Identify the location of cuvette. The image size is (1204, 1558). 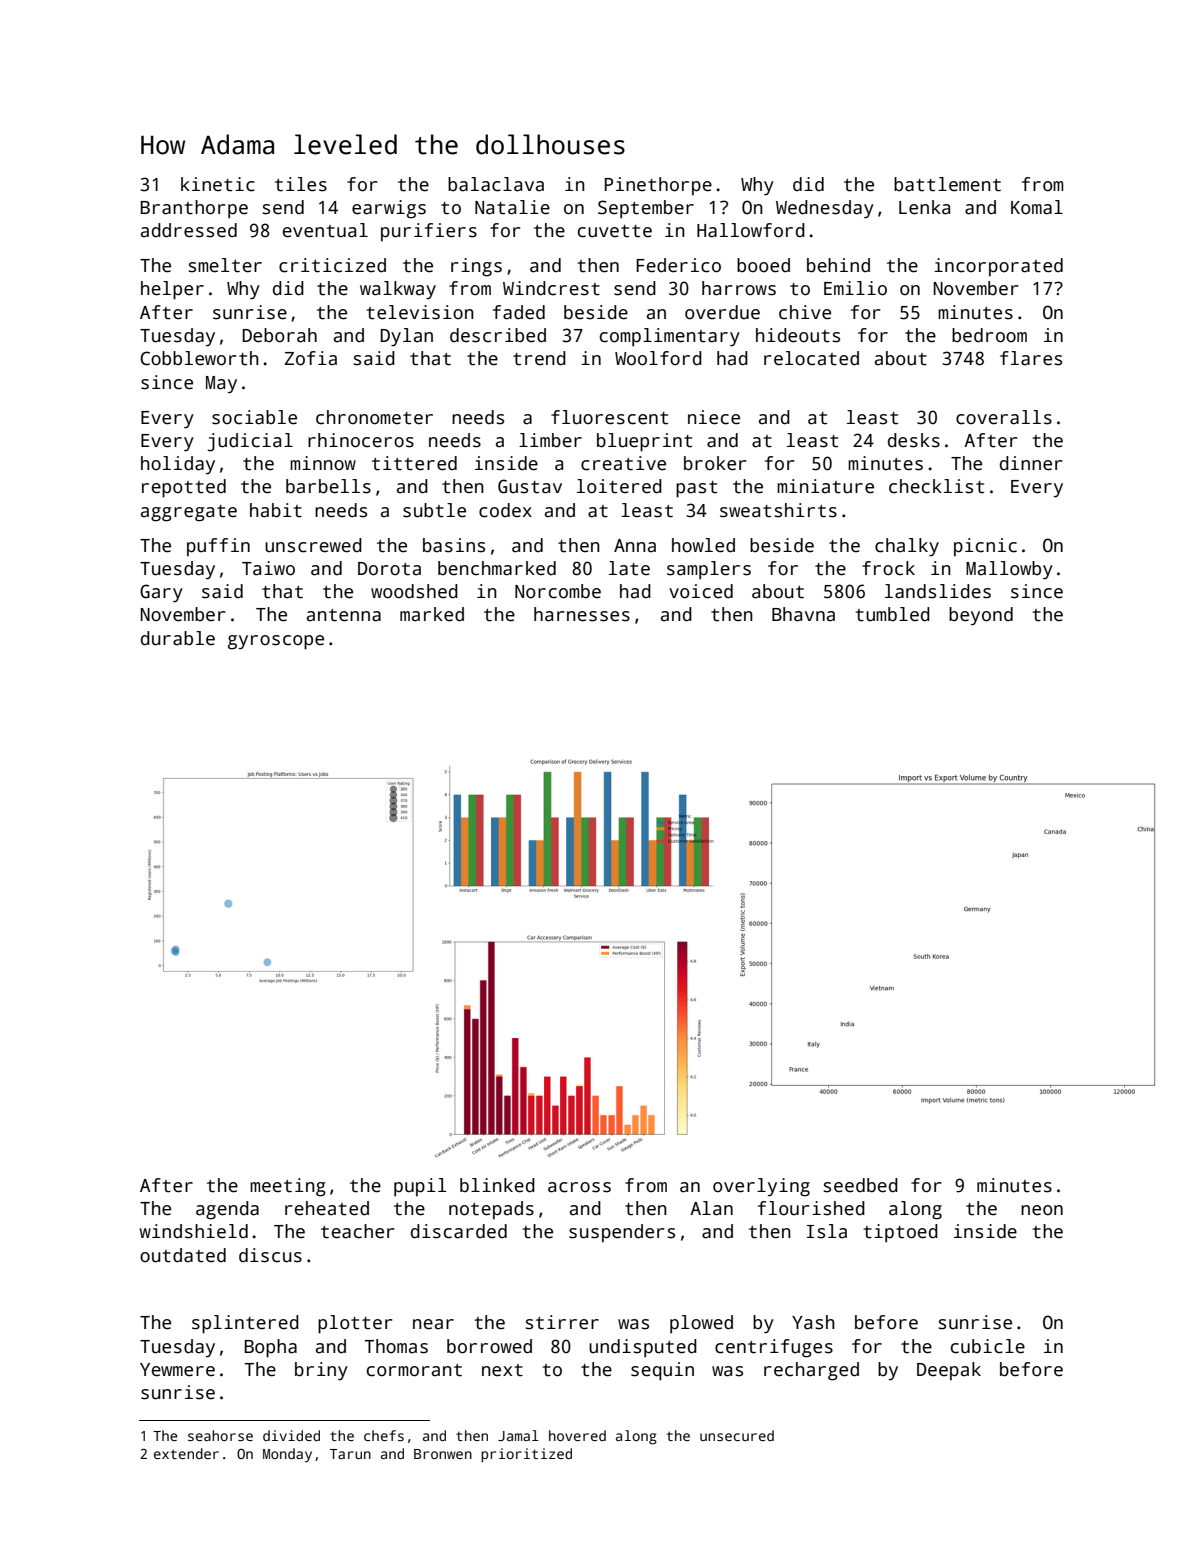
(615, 231).
